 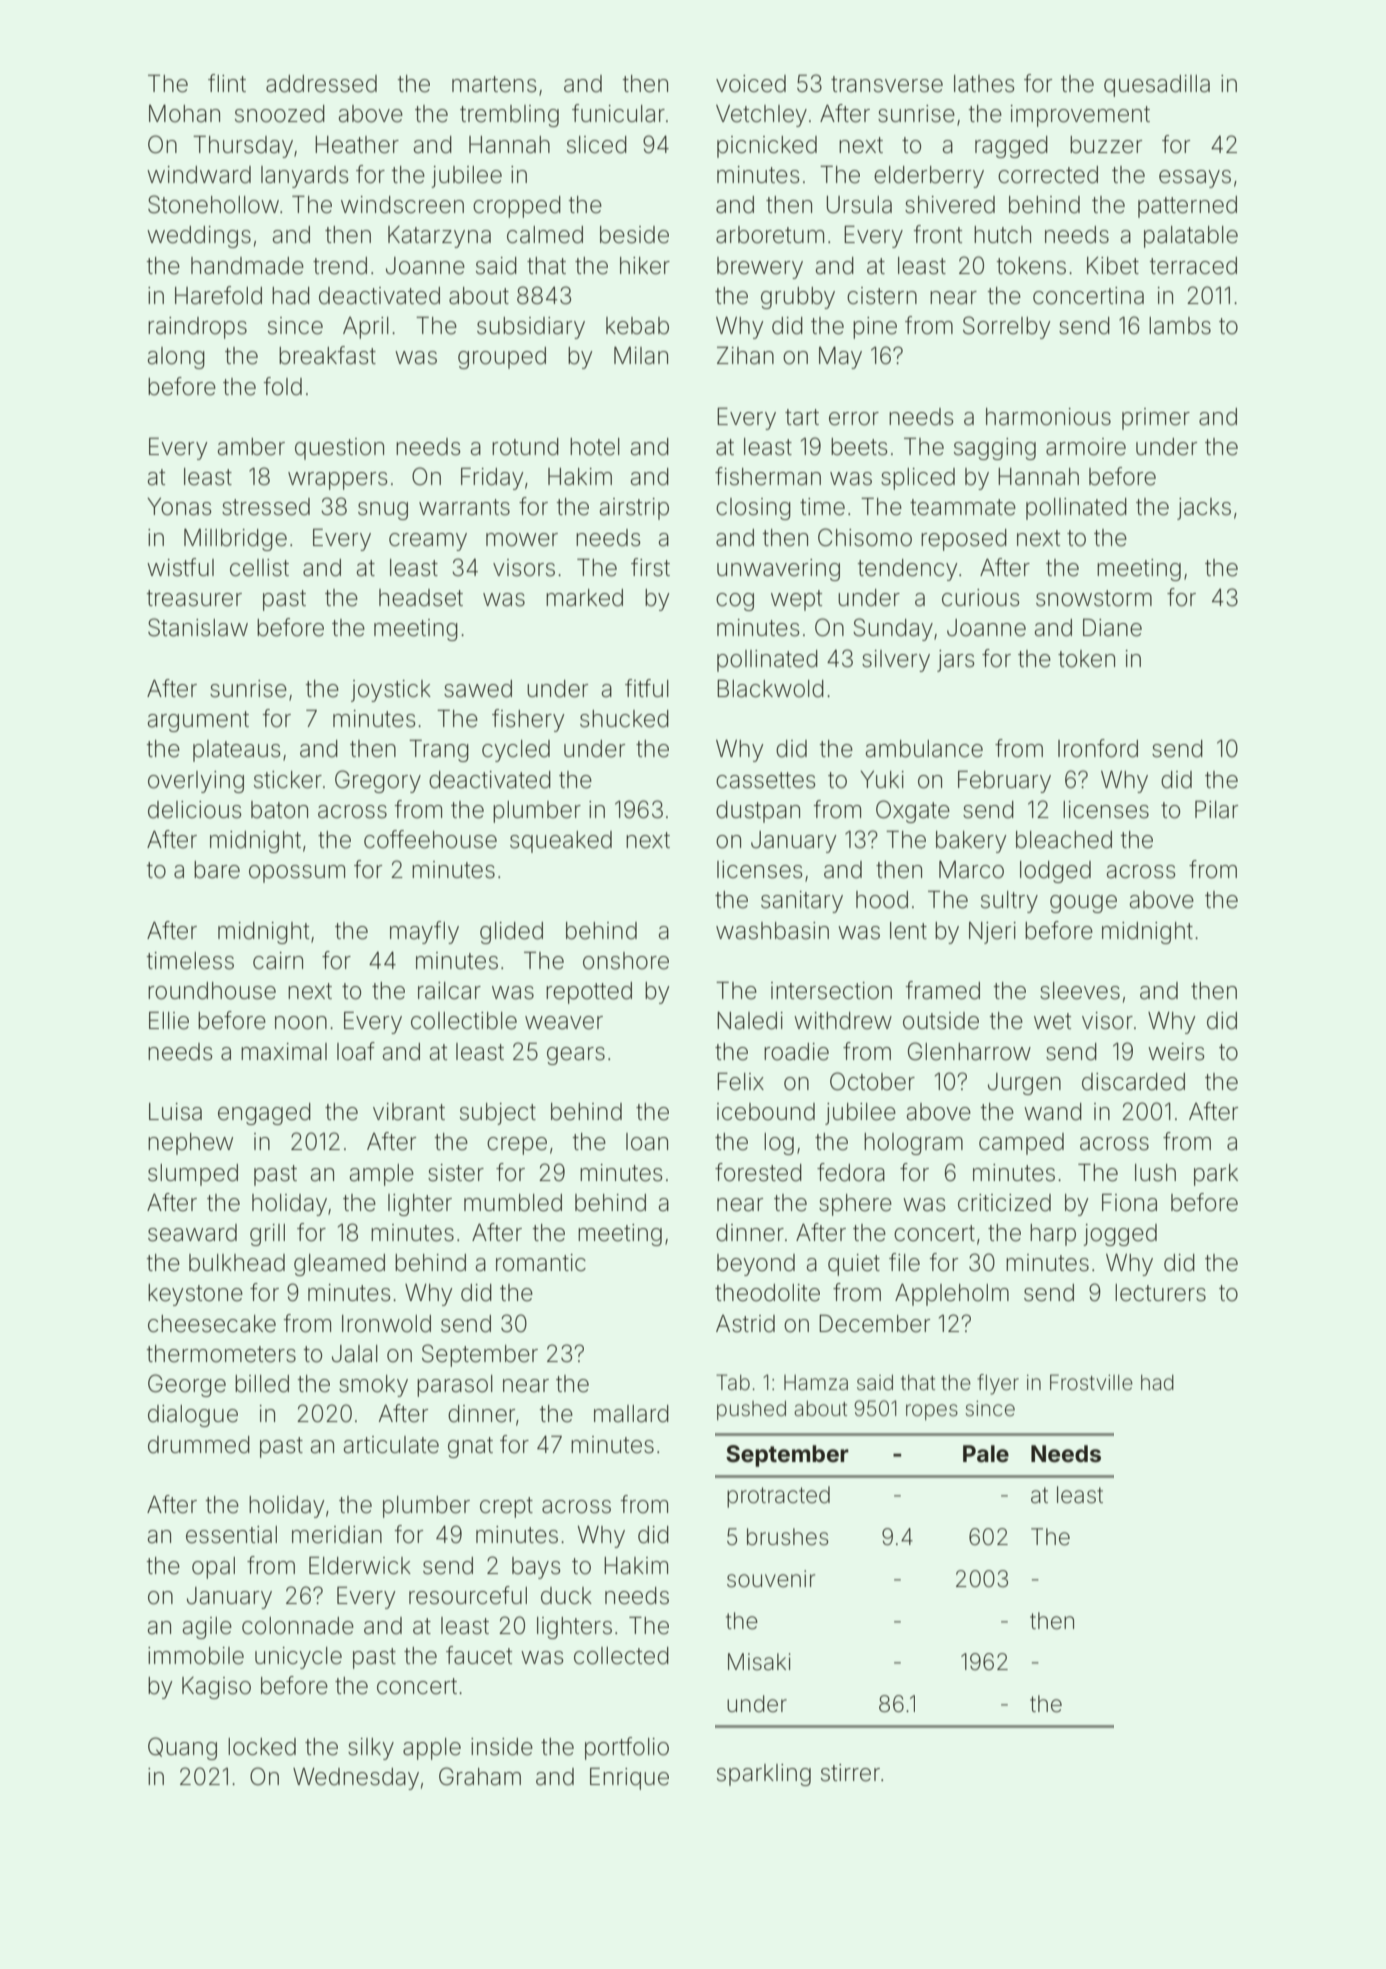 What do you see at coordinates (280, 114) in the screenshot?
I see `snoozed` at bounding box center [280, 114].
